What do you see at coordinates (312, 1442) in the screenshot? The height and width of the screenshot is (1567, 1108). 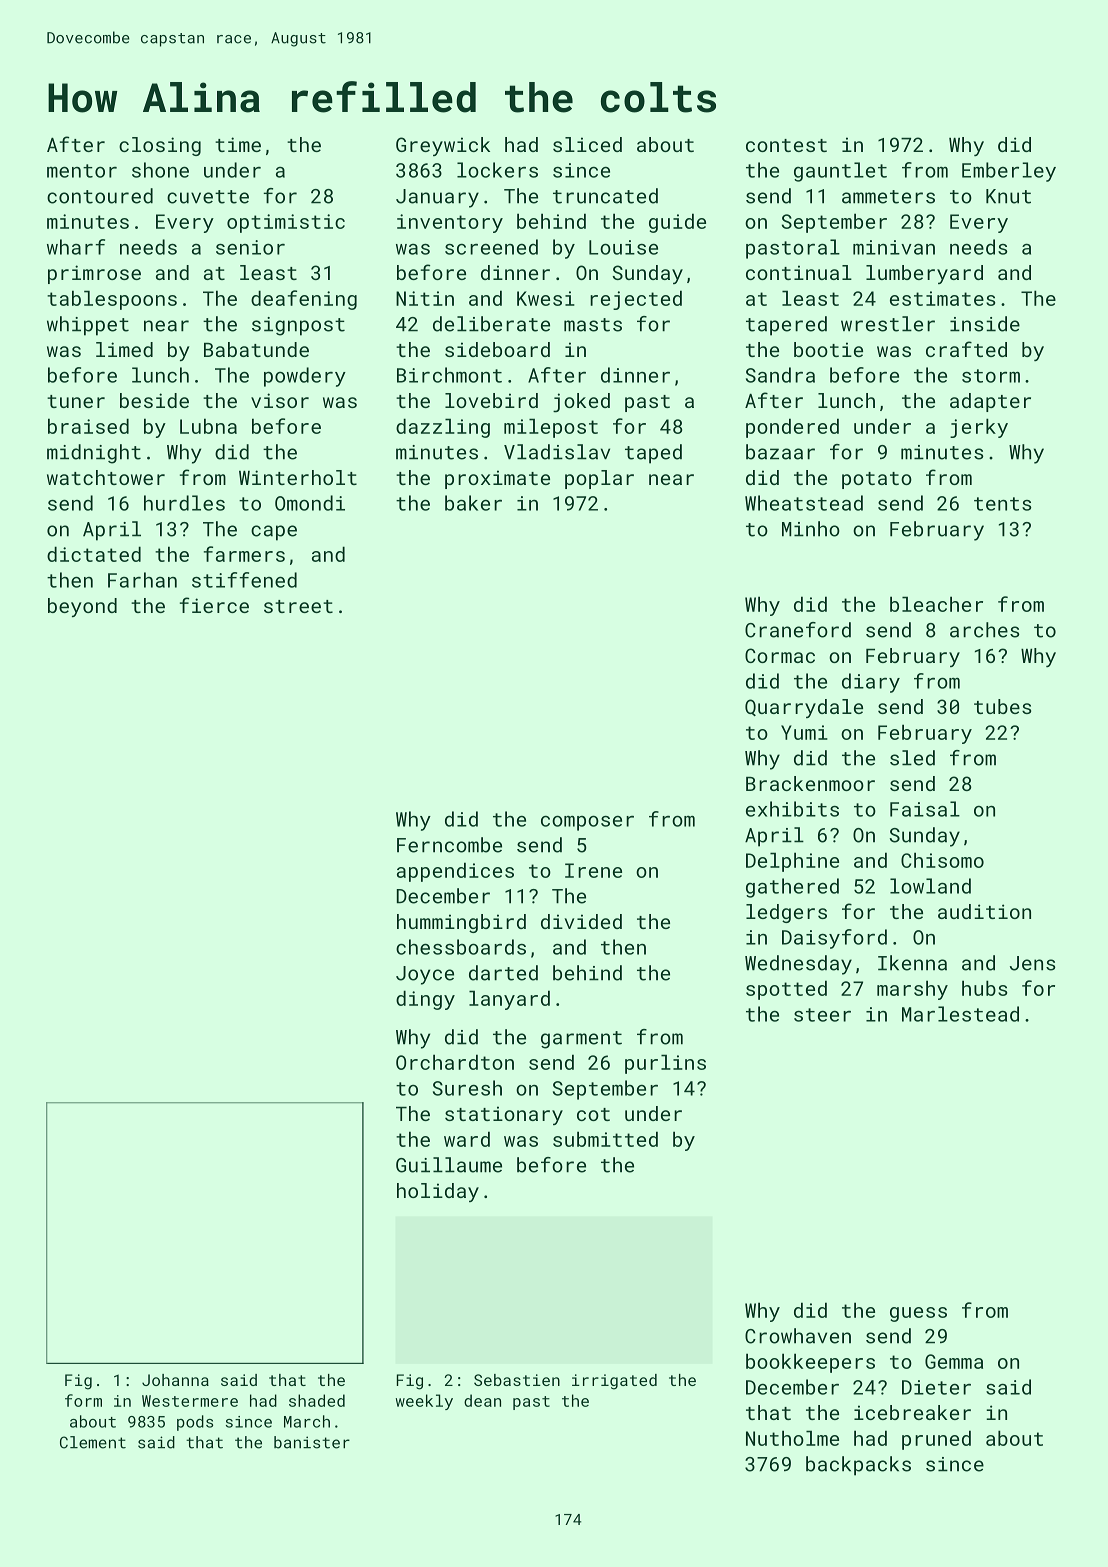 I see `banister` at bounding box center [312, 1442].
